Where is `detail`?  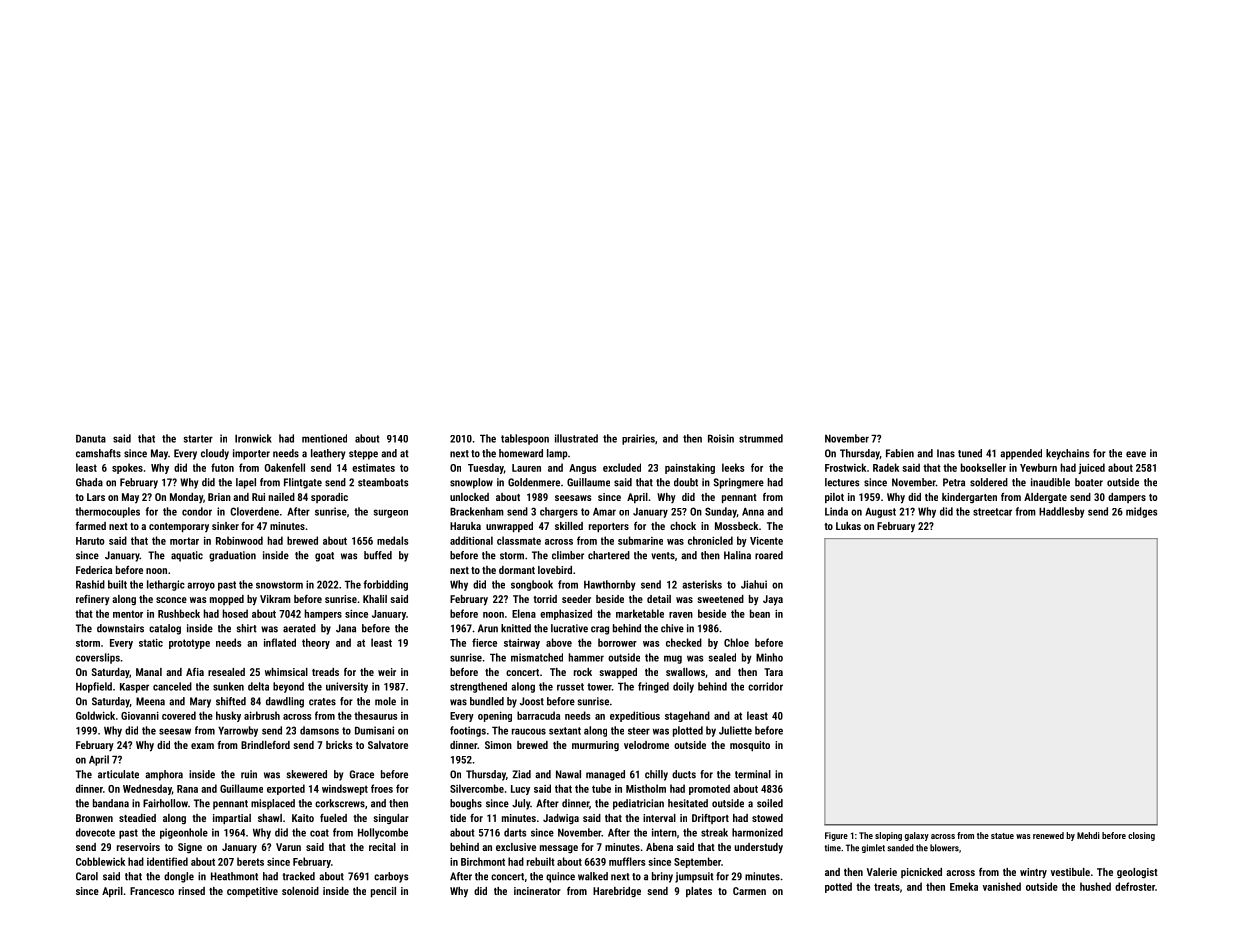 detail is located at coordinates (659, 599).
